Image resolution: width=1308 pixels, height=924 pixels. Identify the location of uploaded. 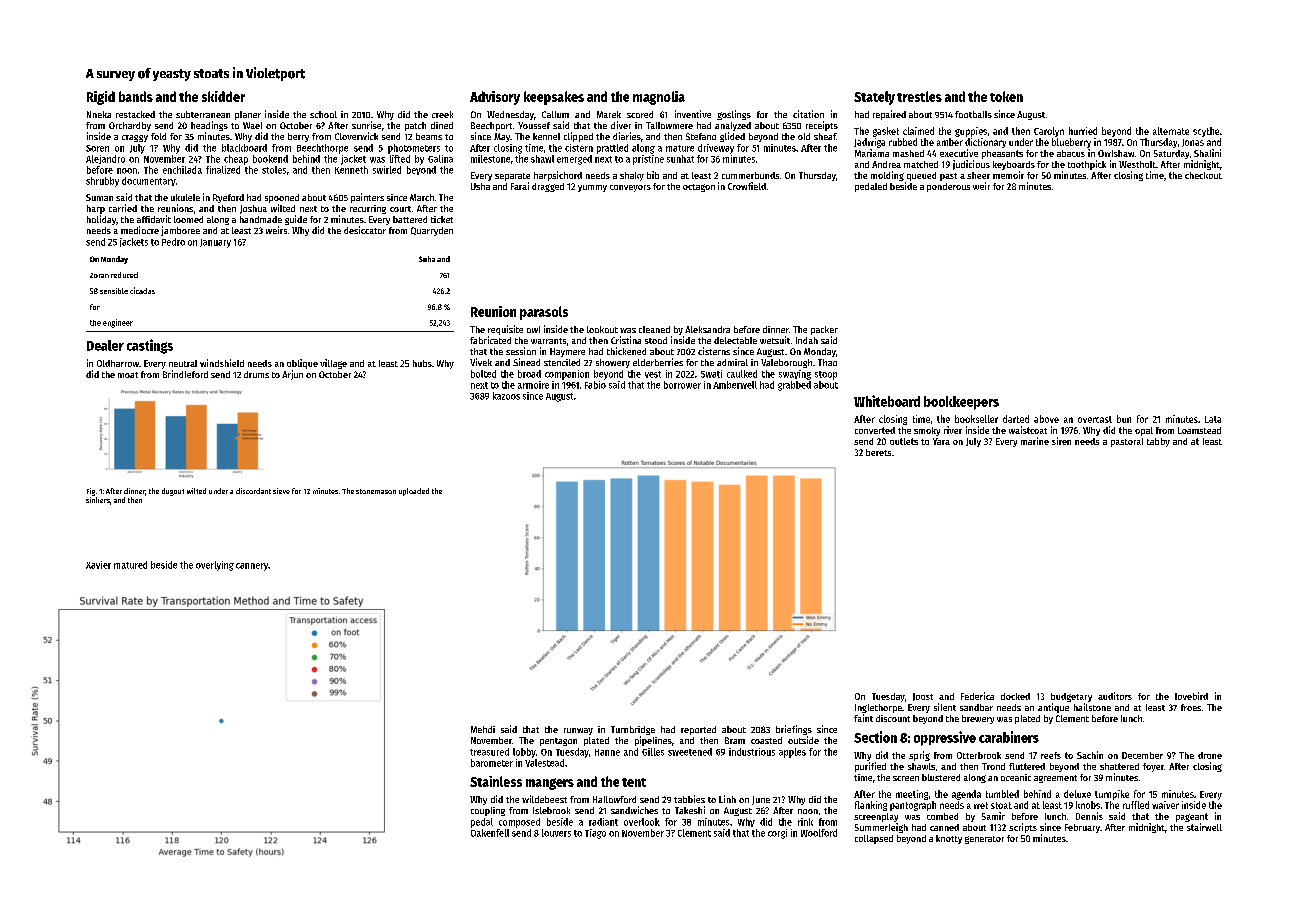
(414, 492).
